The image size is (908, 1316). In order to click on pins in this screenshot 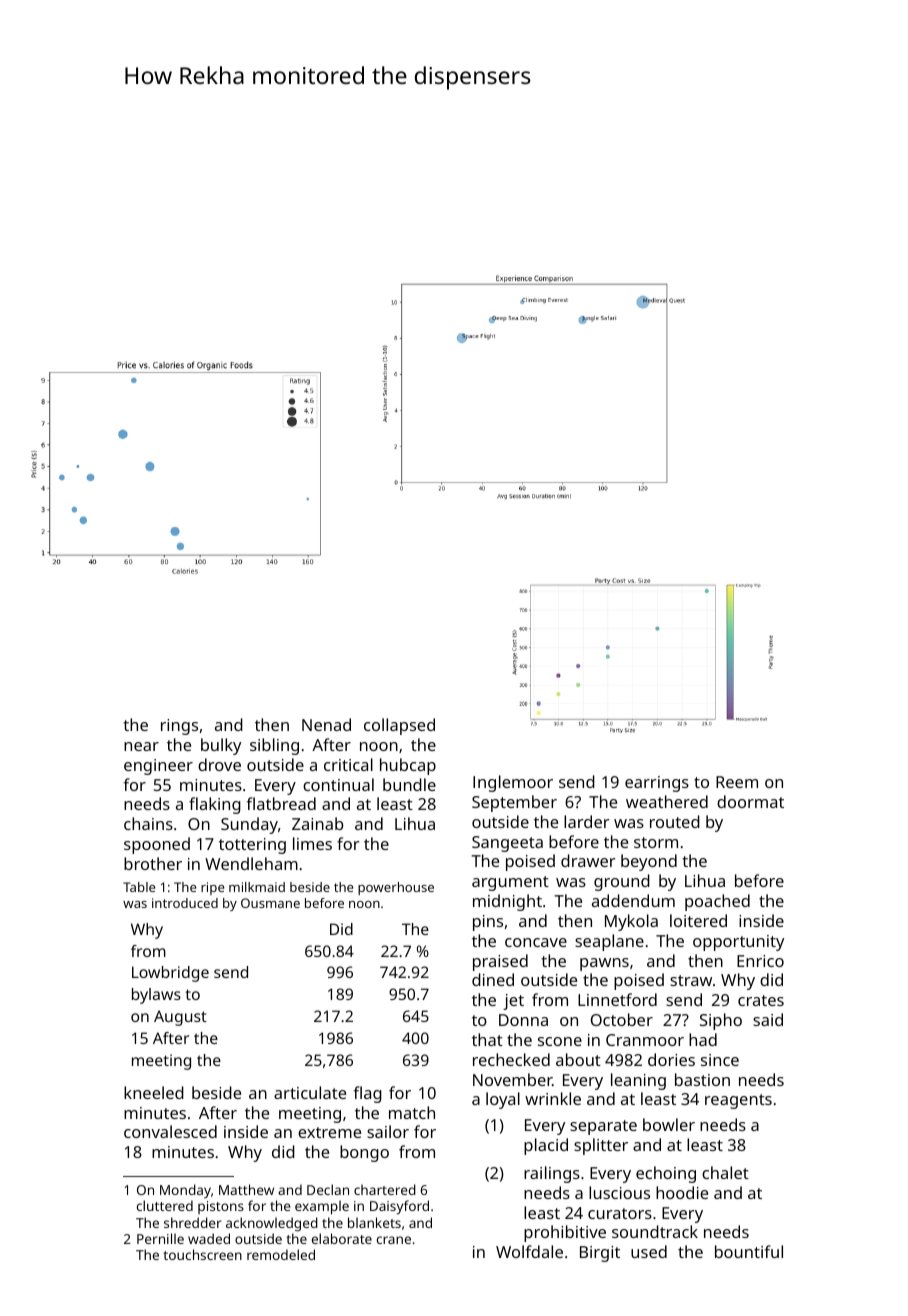, I will do `click(488, 923)`.
